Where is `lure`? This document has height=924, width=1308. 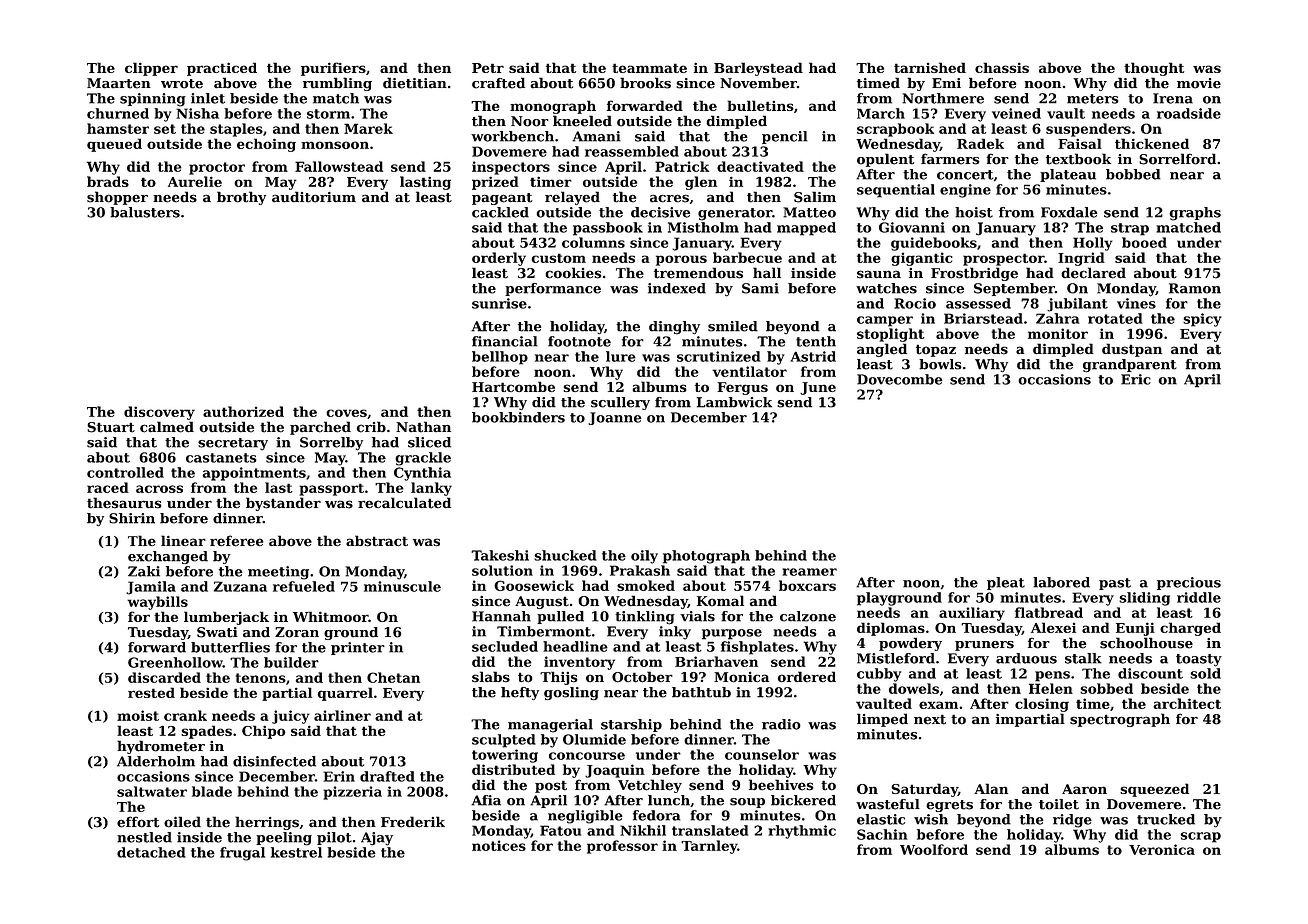 lure is located at coordinates (621, 356).
